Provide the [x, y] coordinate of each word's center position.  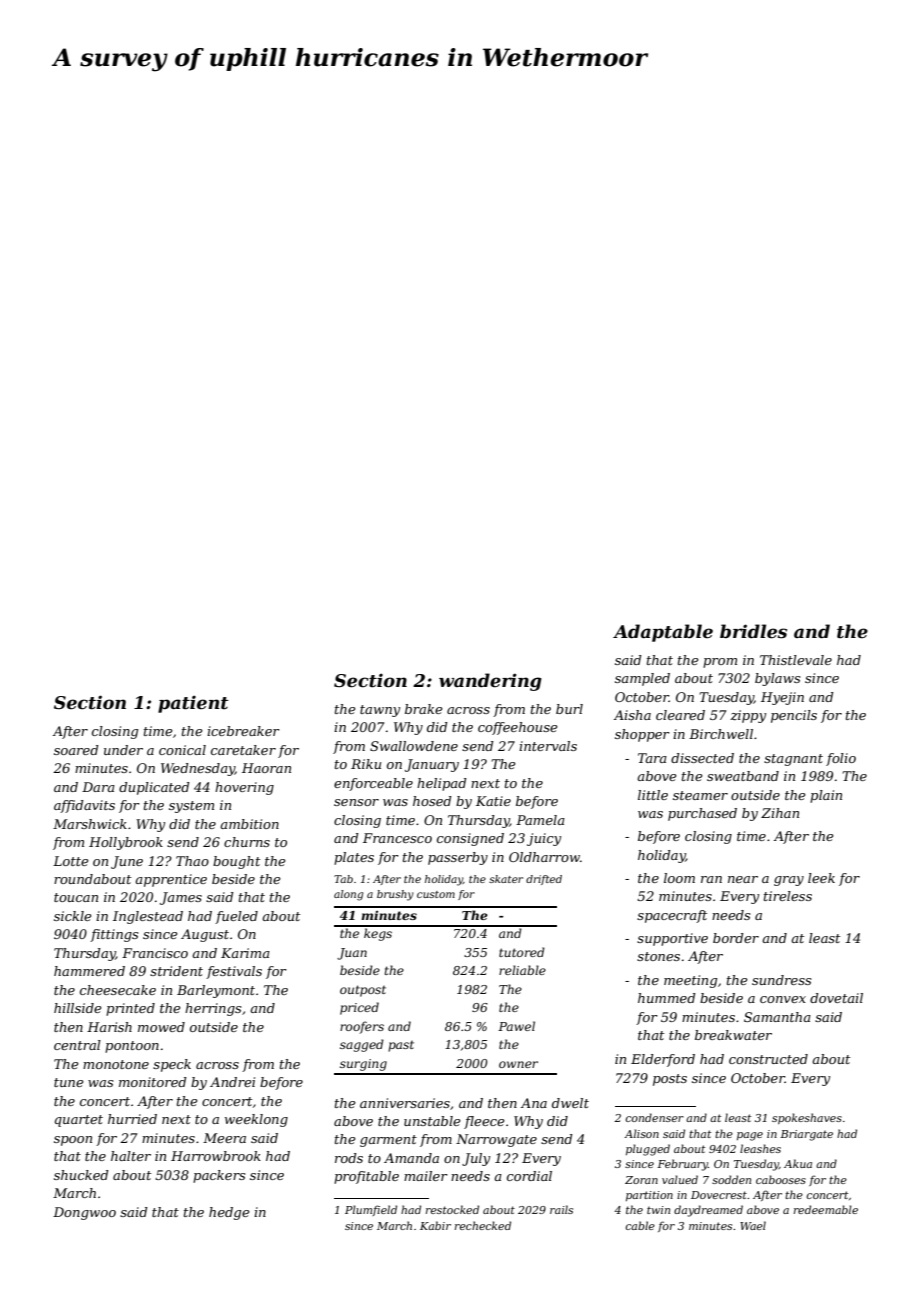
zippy [748, 716]
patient [193, 704]
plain [826, 796]
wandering [490, 682]
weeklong [256, 1120]
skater [506, 879]
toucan [76, 897]
